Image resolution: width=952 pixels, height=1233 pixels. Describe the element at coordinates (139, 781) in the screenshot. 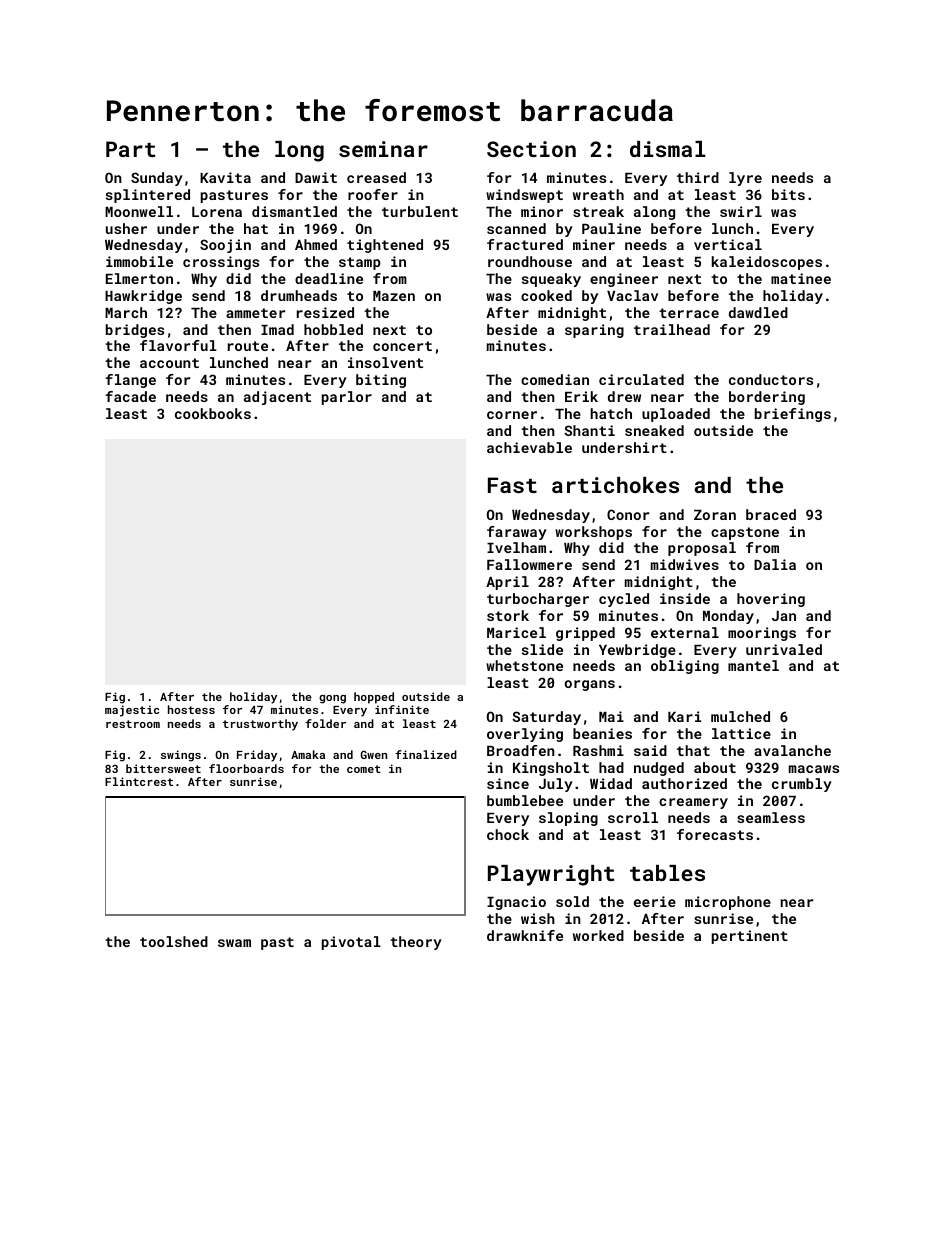

I see `Flintcrest` at that location.
